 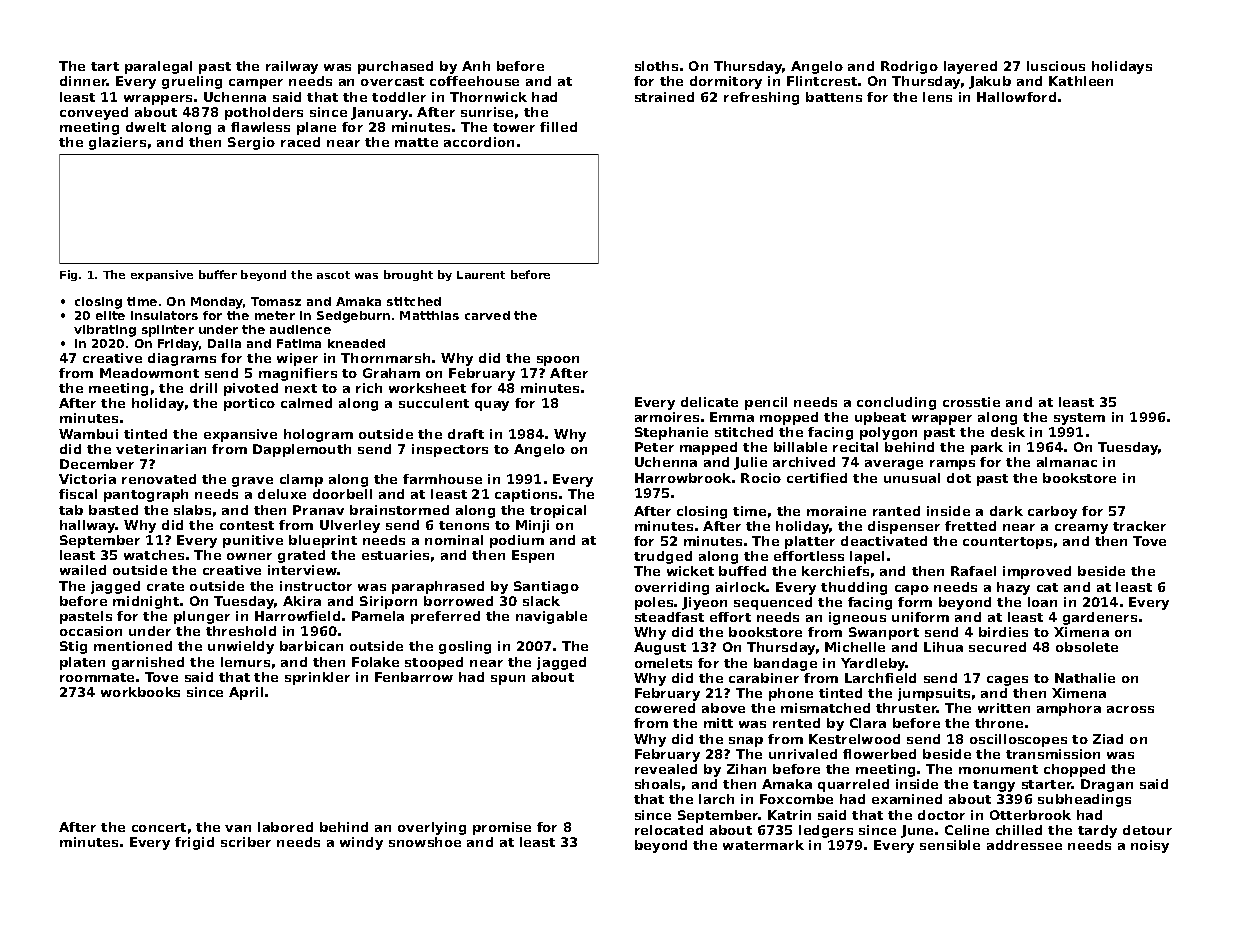 What do you see at coordinates (238, 828) in the screenshot?
I see `van` at bounding box center [238, 828].
